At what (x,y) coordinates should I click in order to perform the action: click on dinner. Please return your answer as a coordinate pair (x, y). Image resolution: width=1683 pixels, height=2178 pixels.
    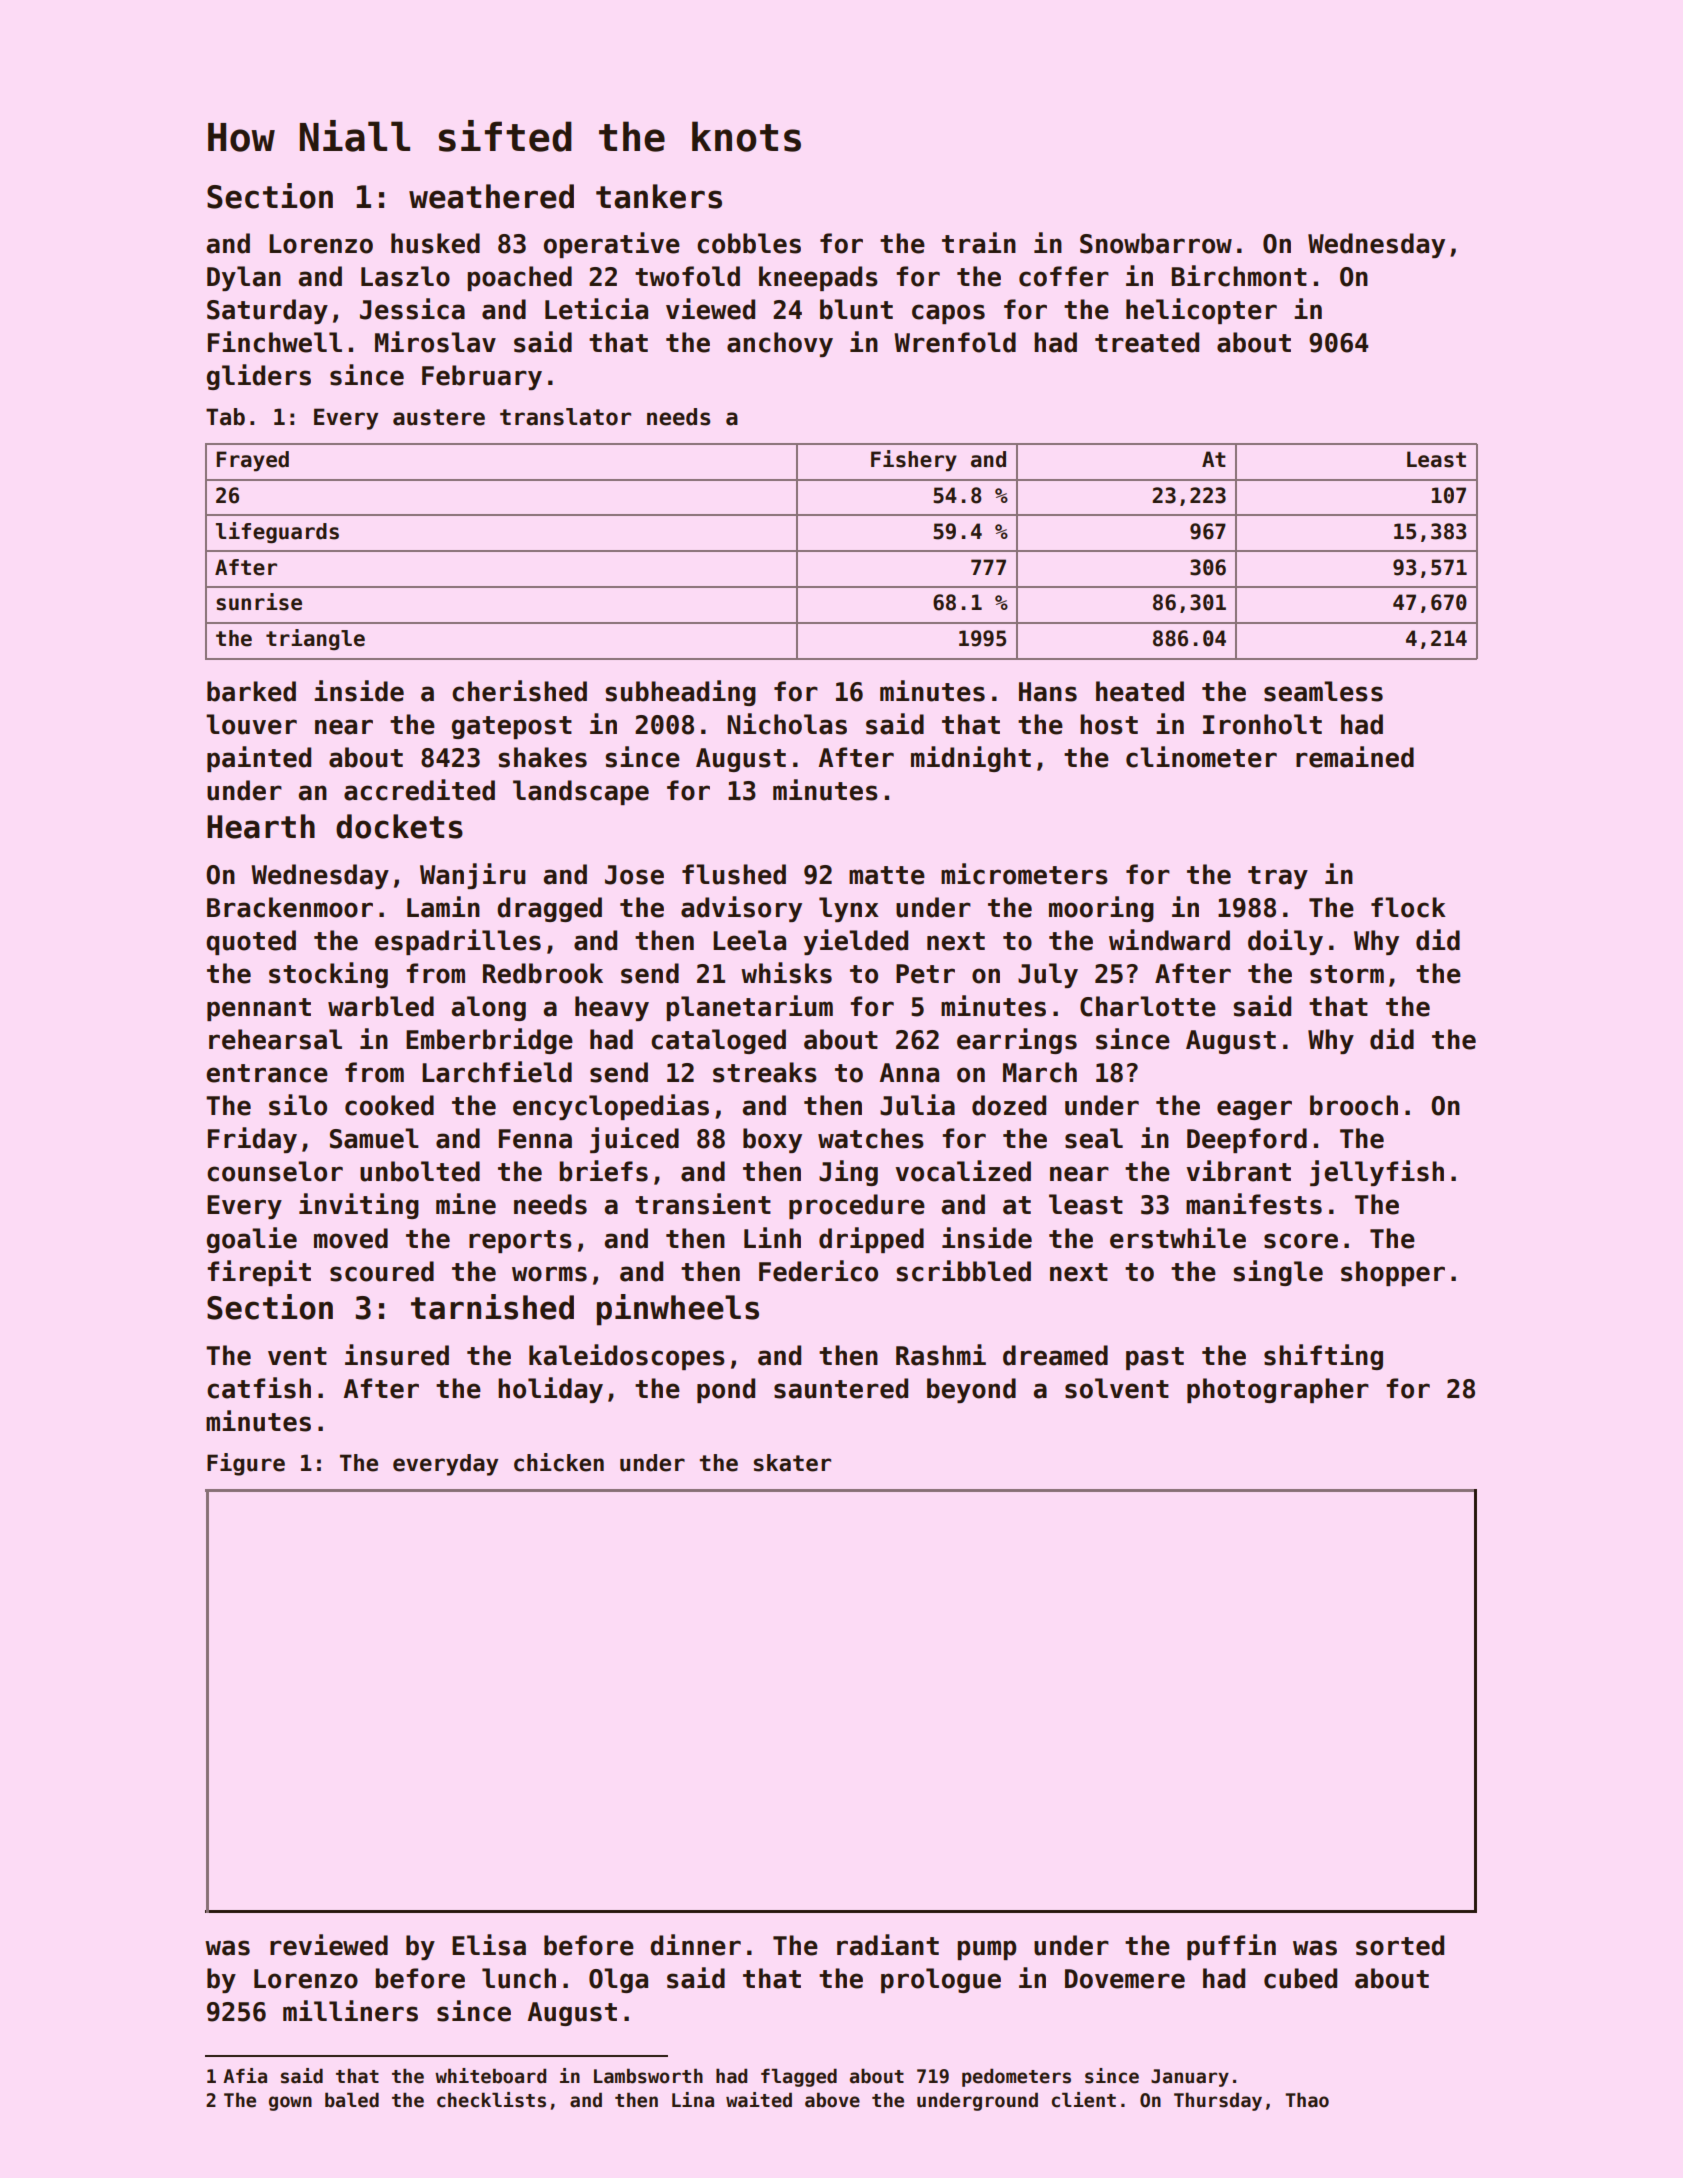
    Looking at the image, I should click on (695, 1945).
